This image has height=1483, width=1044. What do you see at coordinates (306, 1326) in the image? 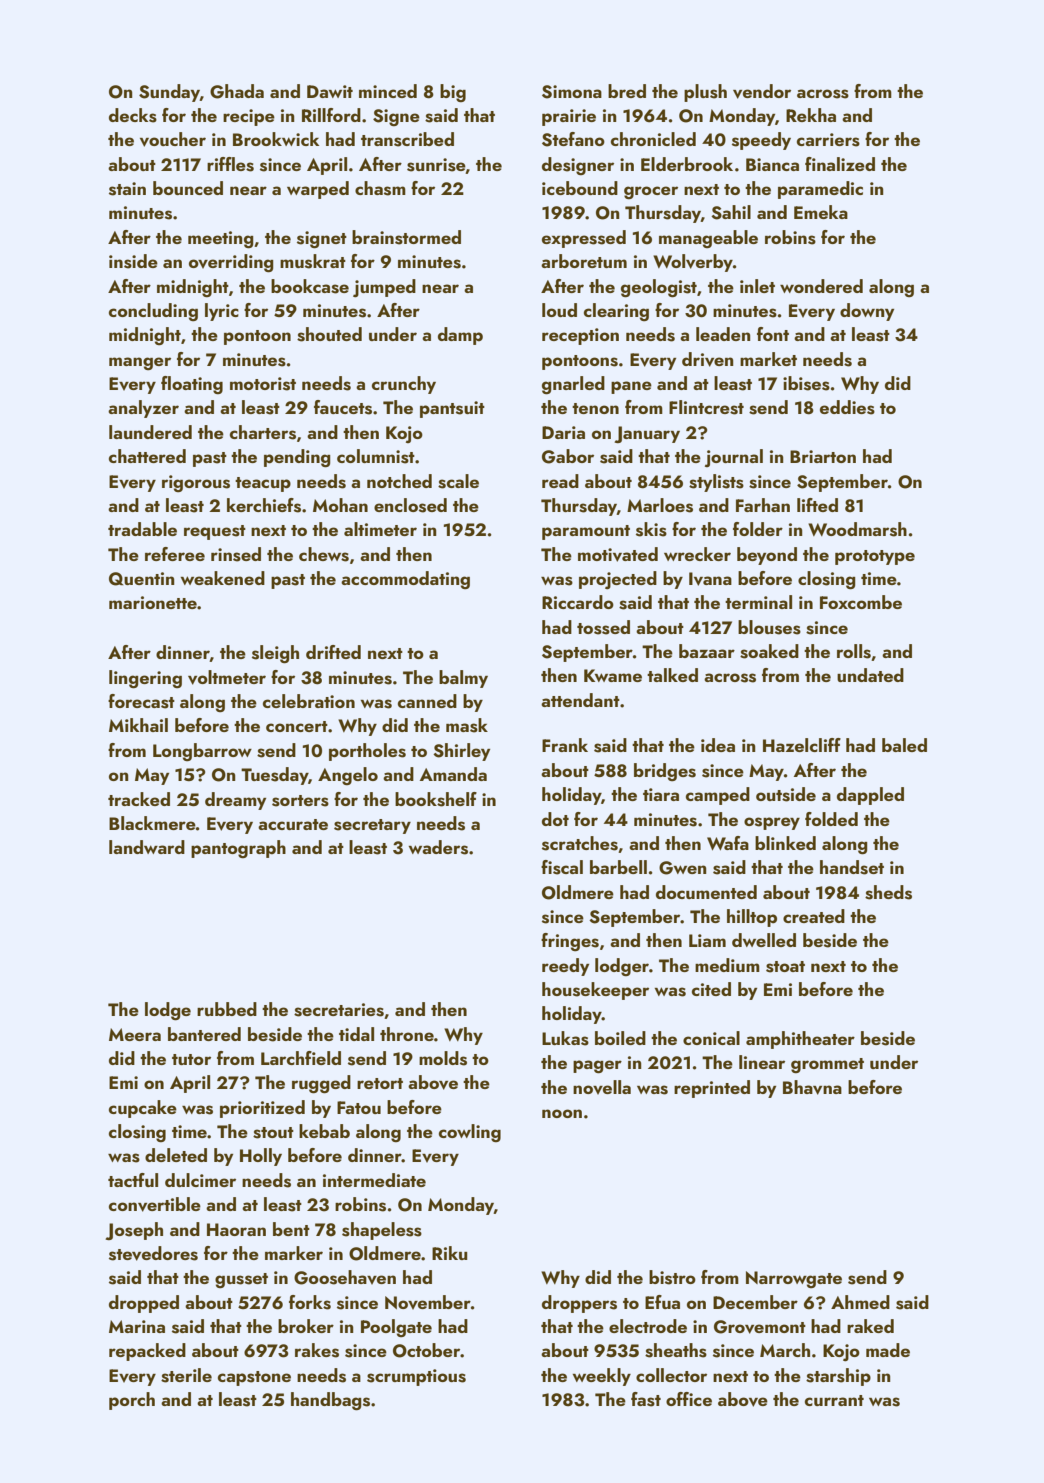
I see `broker` at bounding box center [306, 1326].
